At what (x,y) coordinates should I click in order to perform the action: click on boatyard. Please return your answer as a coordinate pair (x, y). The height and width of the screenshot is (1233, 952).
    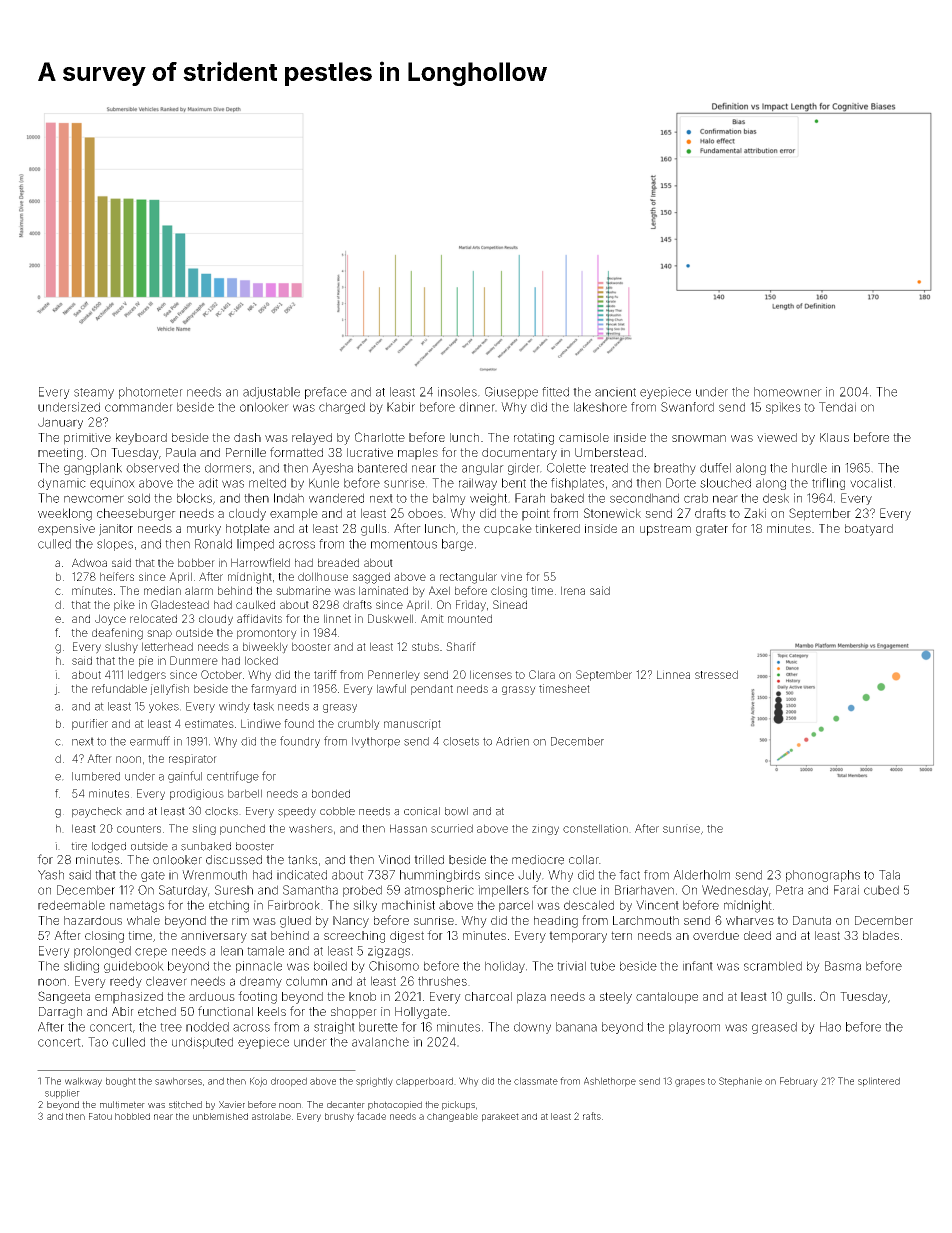
    Looking at the image, I should click on (869, 530).
